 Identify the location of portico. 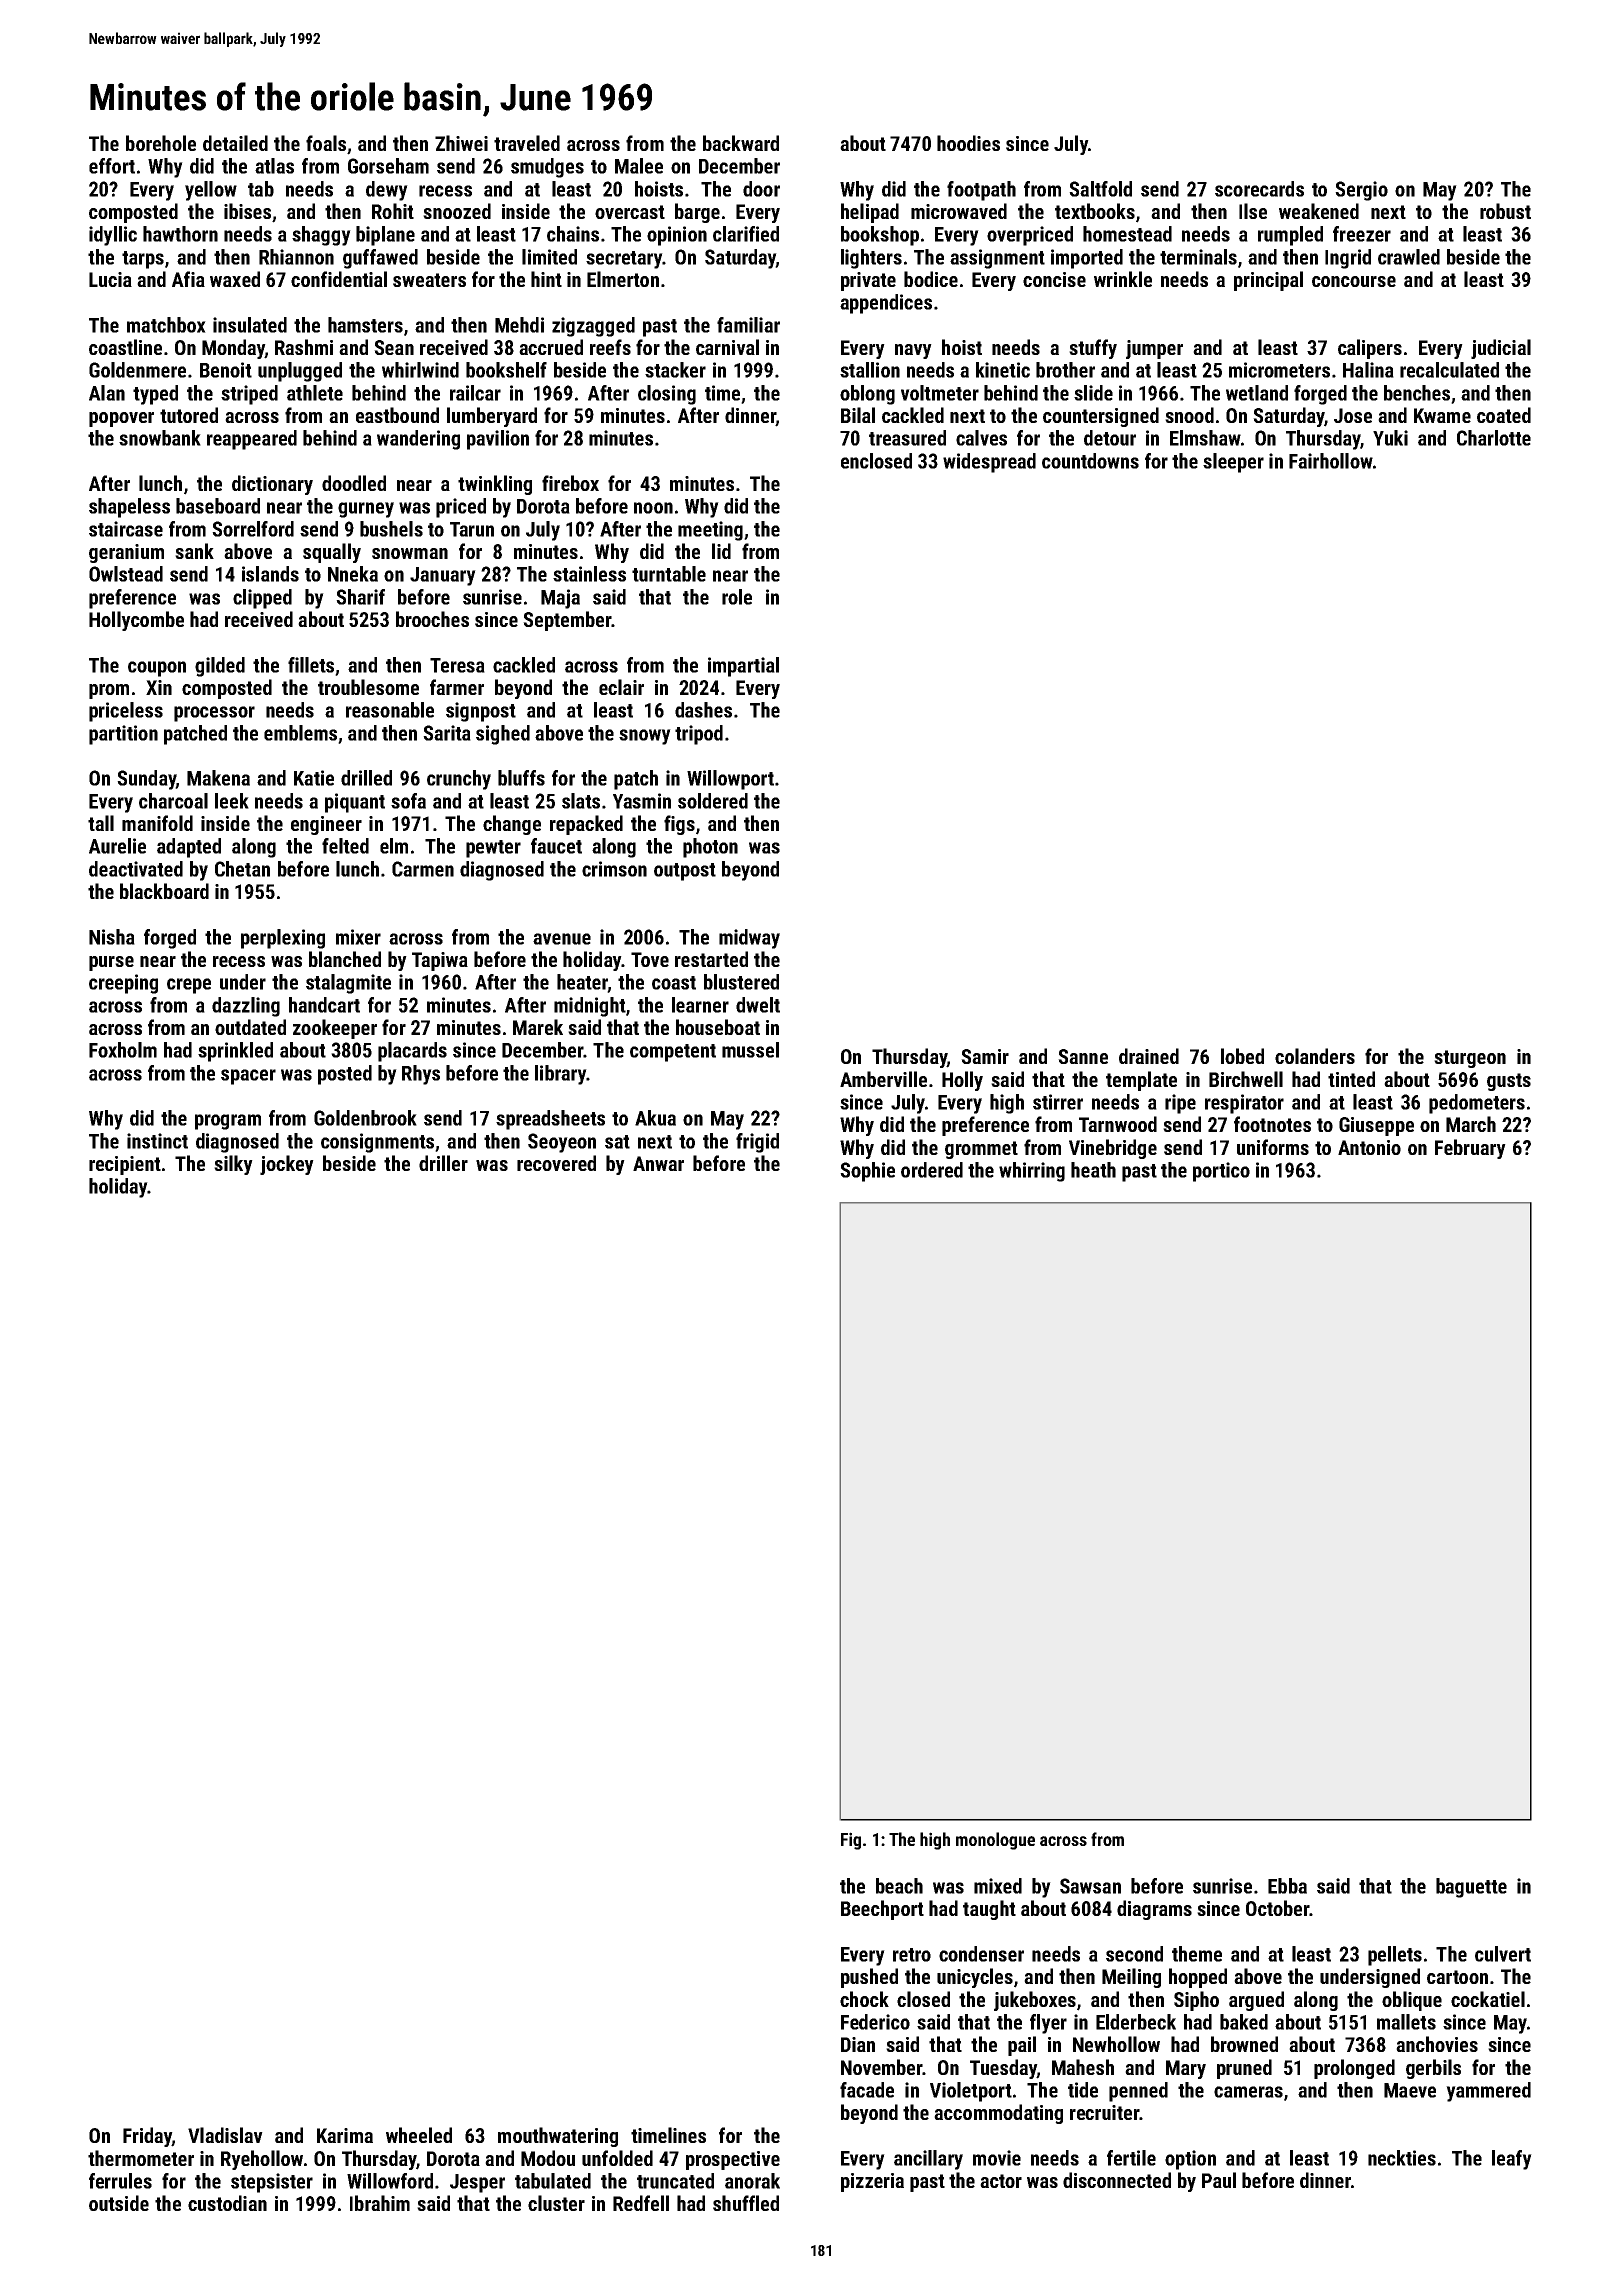
(1221, 1172).
